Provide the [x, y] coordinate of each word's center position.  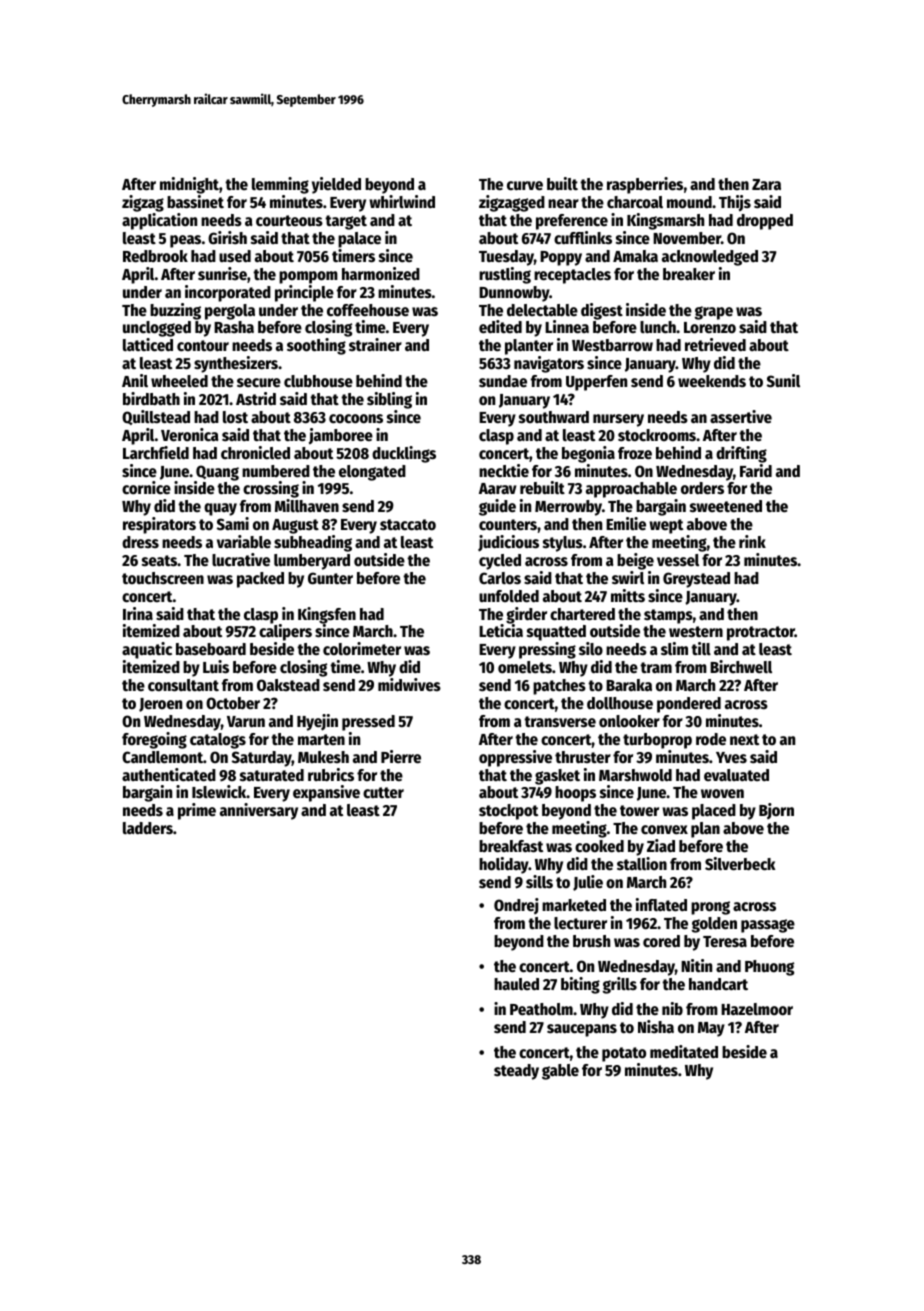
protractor [761, 633]
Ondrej [516, 906]
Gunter [330, 578]
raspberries [645, 185]
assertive [741, 417]
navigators [549, 364]
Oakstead [288, 685]
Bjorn [776, 811]
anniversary [259, 811]
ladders [148, 828]
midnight [189, 185]
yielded [336, 185]
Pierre [401, 757]
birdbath [151, 398]
